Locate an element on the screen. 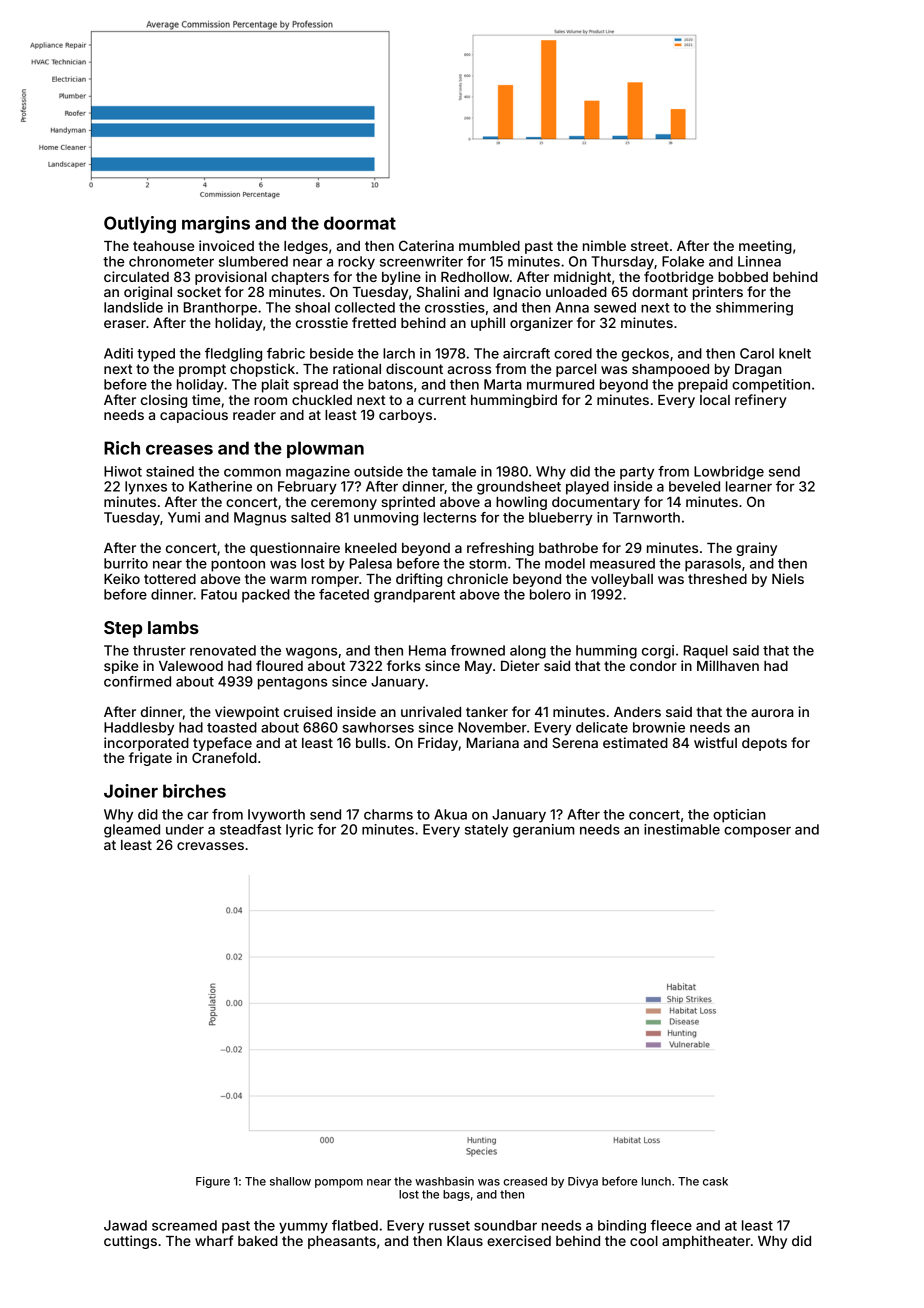 Image resolution: width=924 pixels, height=1308 pixels. inestimable is located at coordinates (682, 829).
